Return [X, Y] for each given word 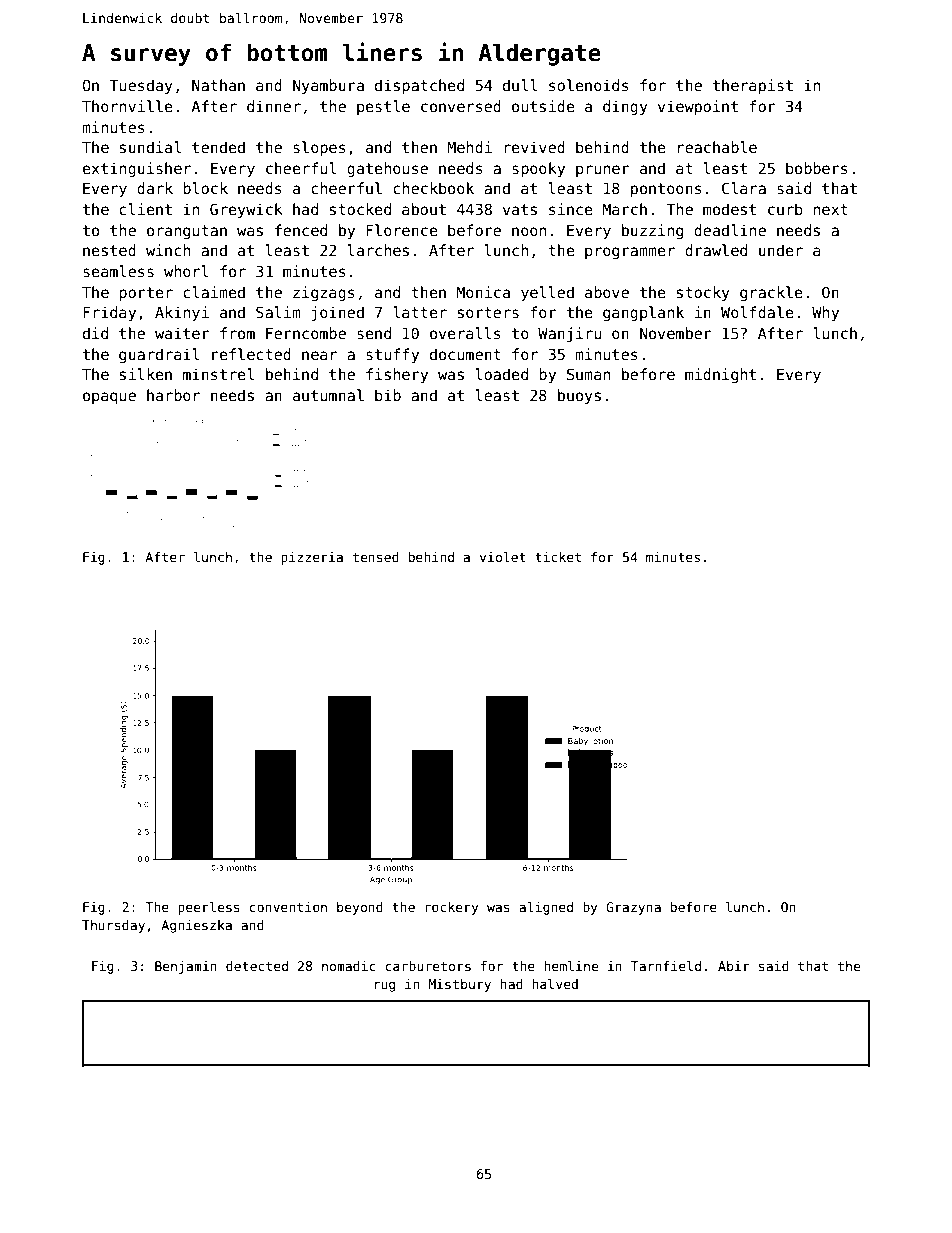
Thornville [127, 106]
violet [503, 557]
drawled [716, 250]
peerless [209, 908]
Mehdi [469, 147]
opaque [109, 398]
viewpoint [698, 107]
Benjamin [186, 967]
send [374, 333]
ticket [558, 557]
